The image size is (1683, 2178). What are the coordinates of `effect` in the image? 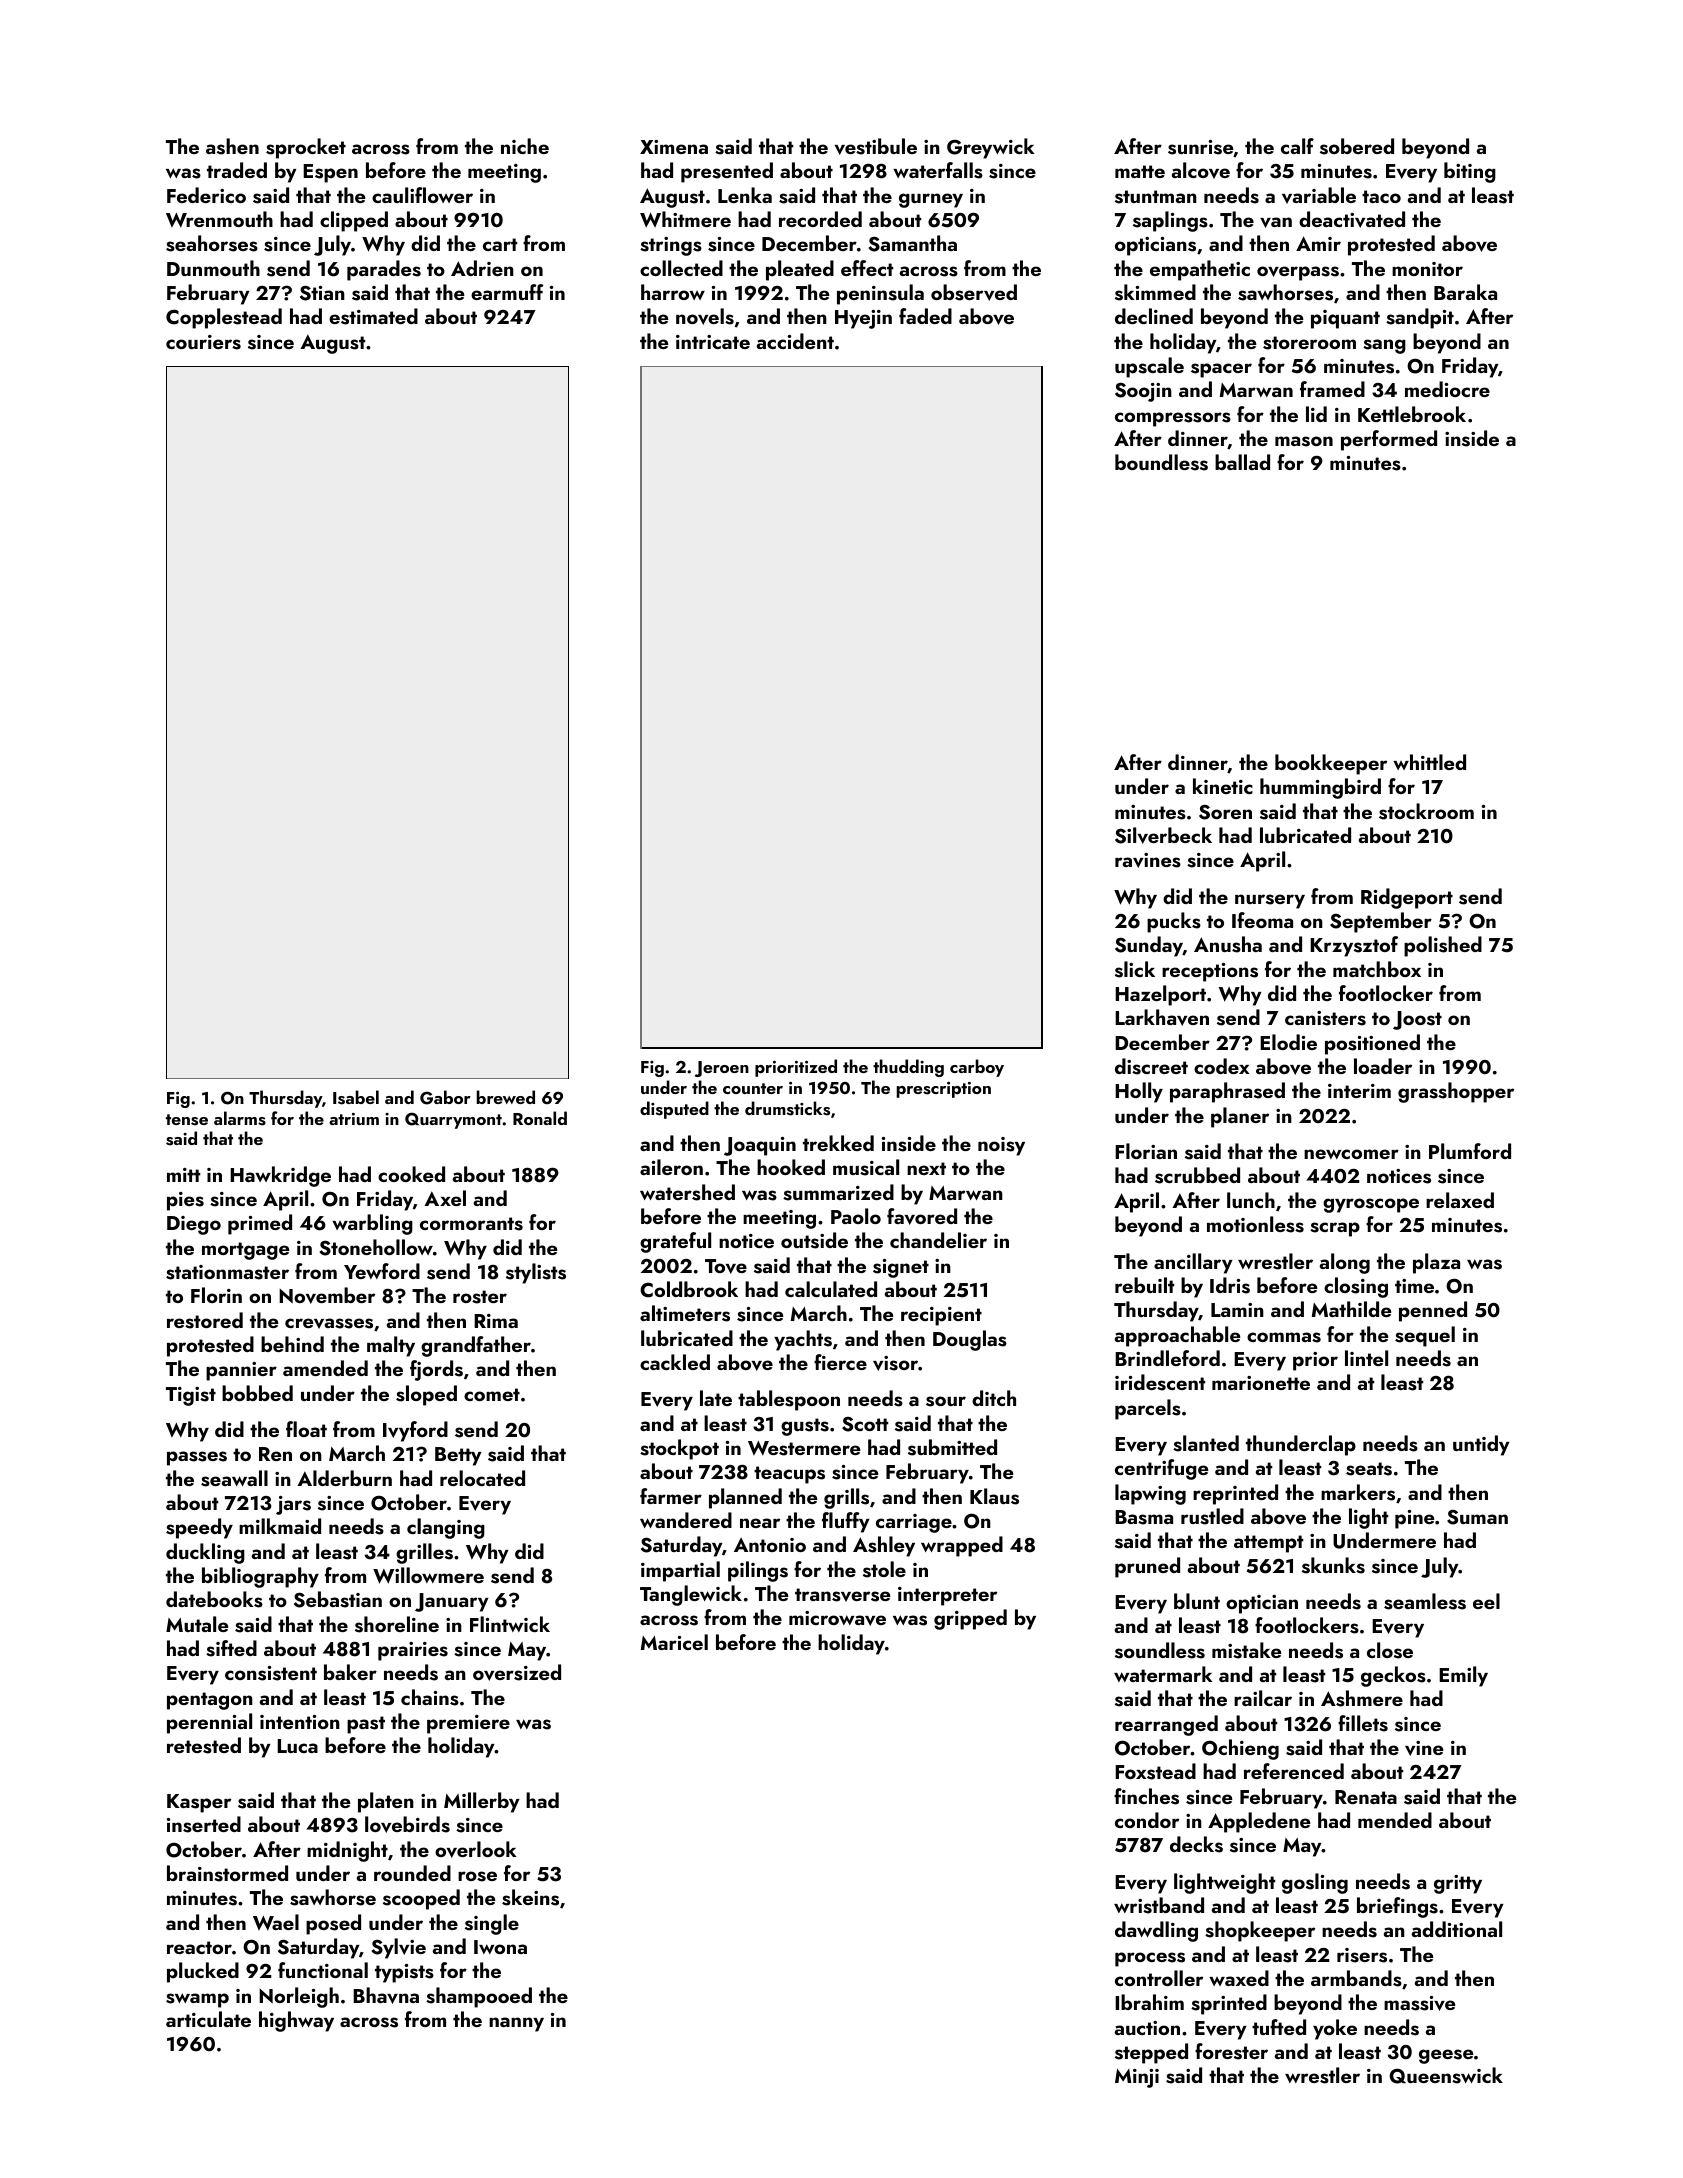 It's located at (867, 268).
